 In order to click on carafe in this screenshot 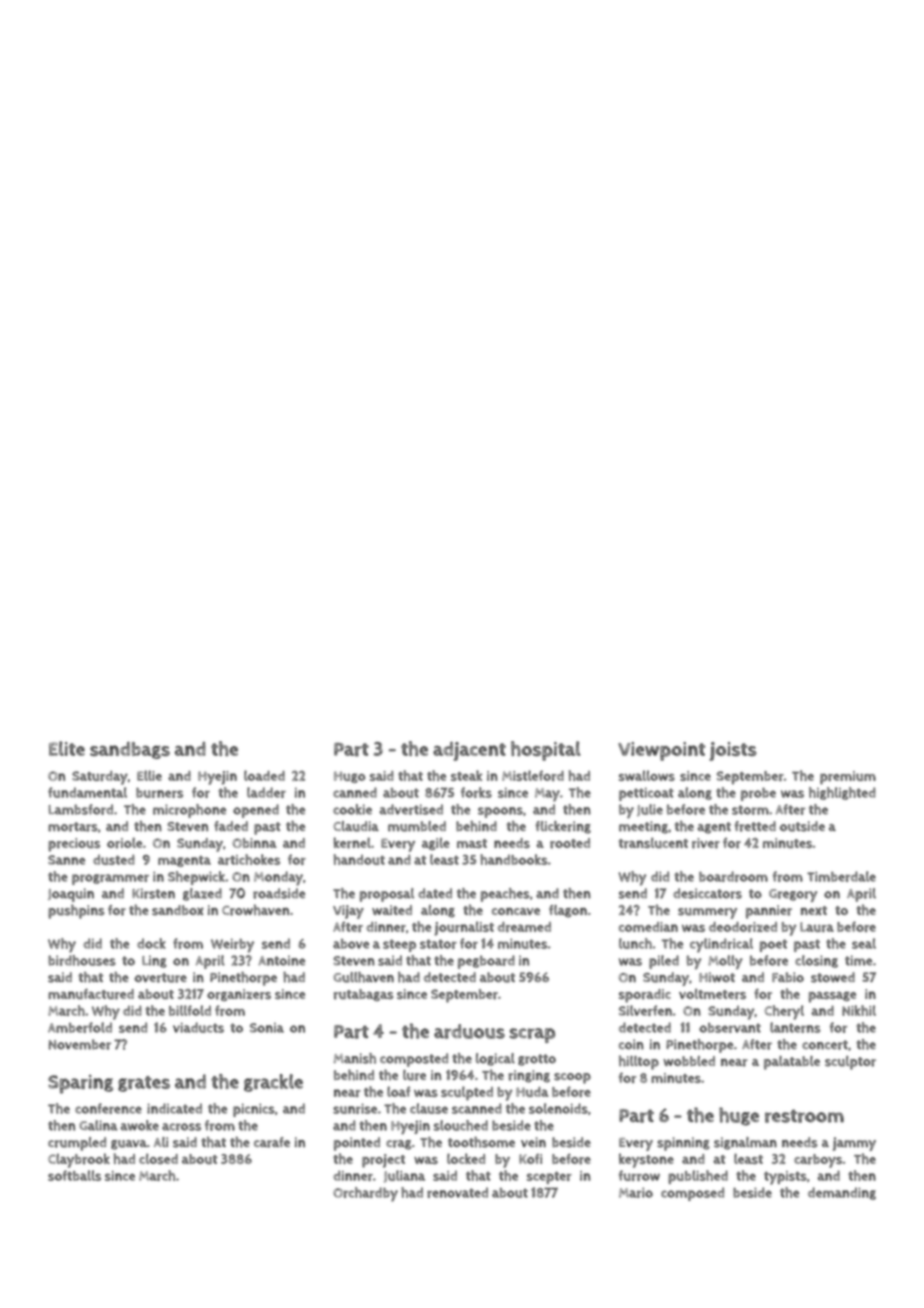, I will do `click(272, 1142)`.
